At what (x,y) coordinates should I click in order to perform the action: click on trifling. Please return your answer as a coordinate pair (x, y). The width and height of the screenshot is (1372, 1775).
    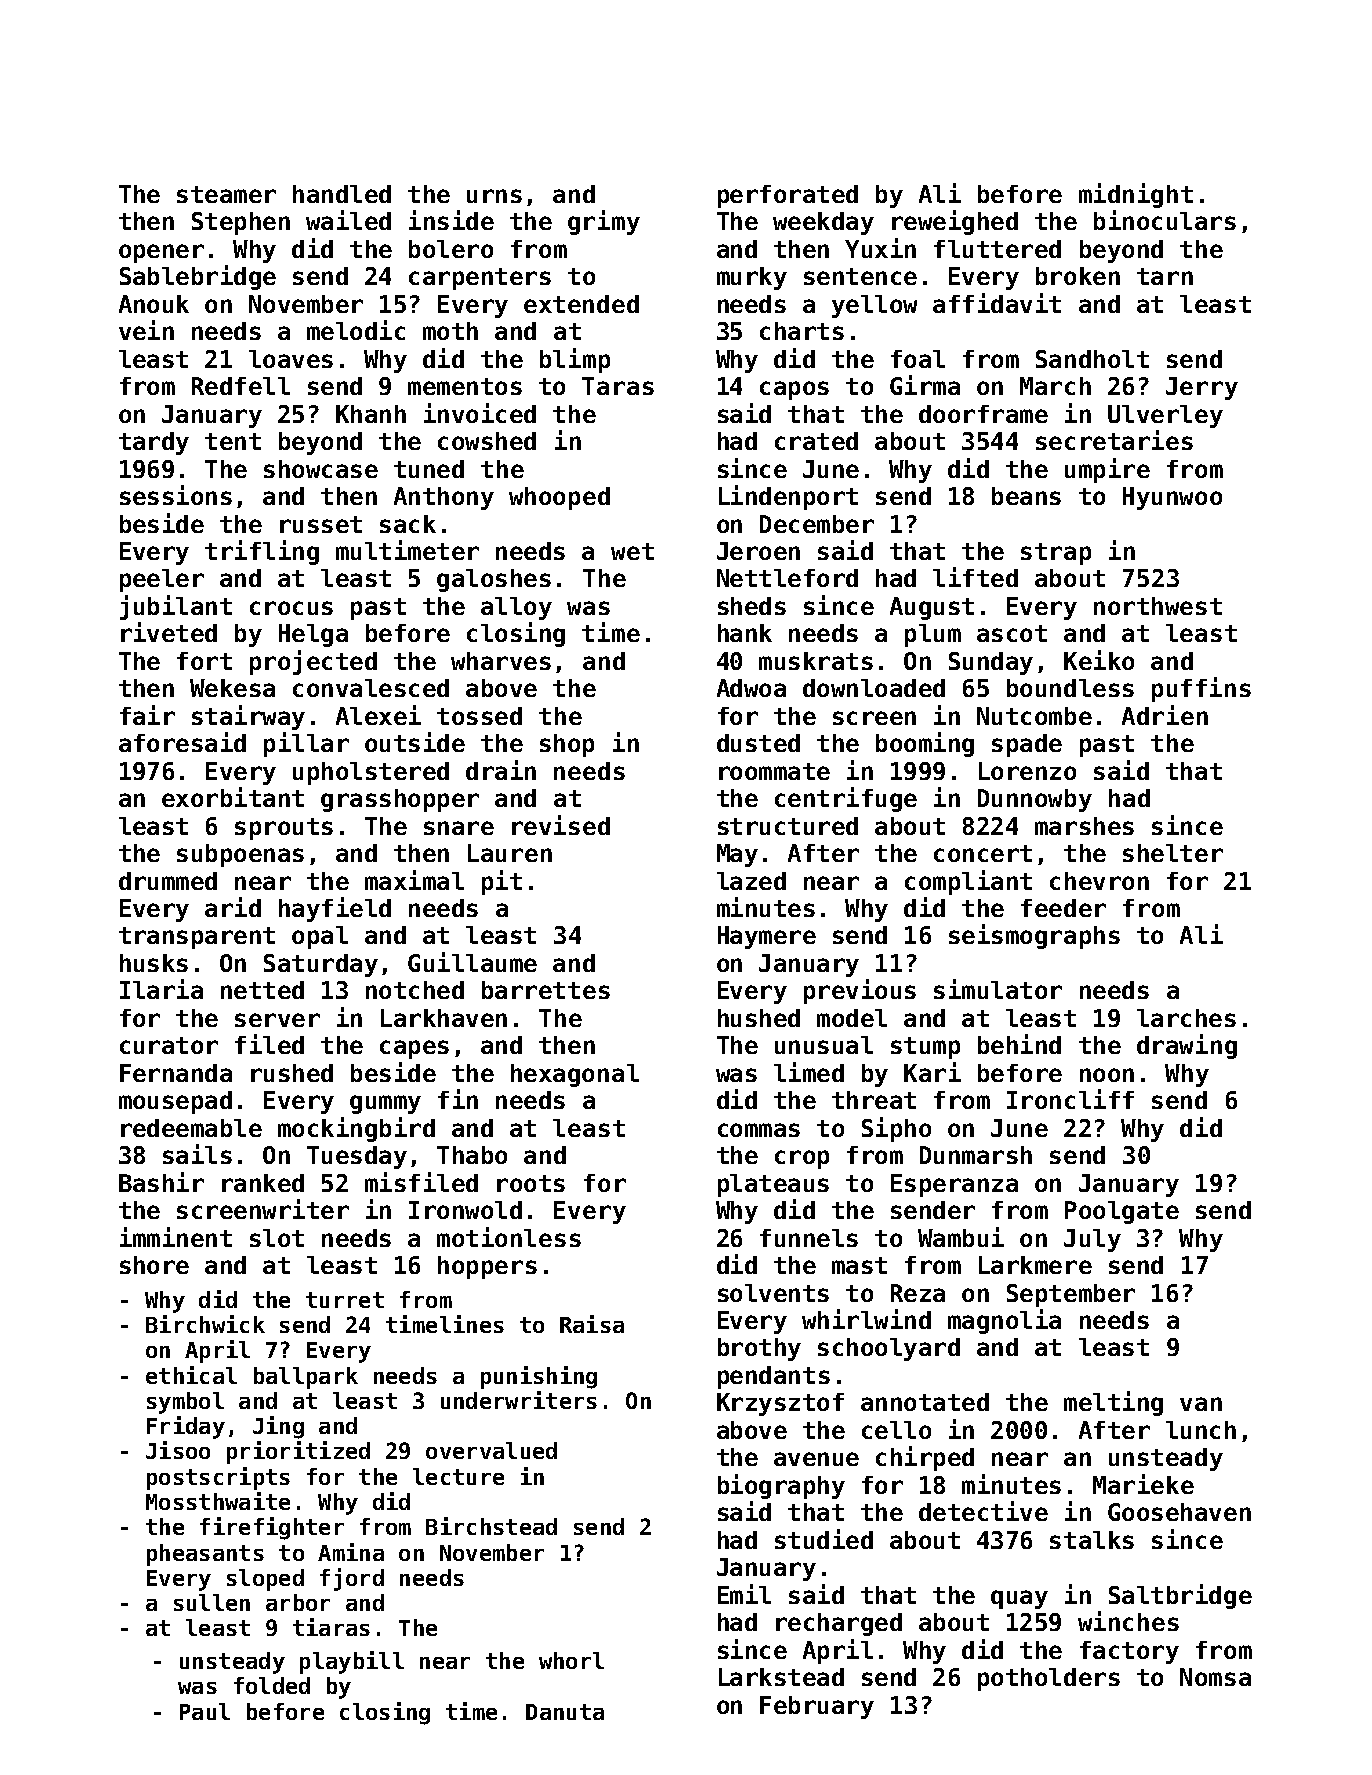
    Looking at the image, I should click on (262, 552).
